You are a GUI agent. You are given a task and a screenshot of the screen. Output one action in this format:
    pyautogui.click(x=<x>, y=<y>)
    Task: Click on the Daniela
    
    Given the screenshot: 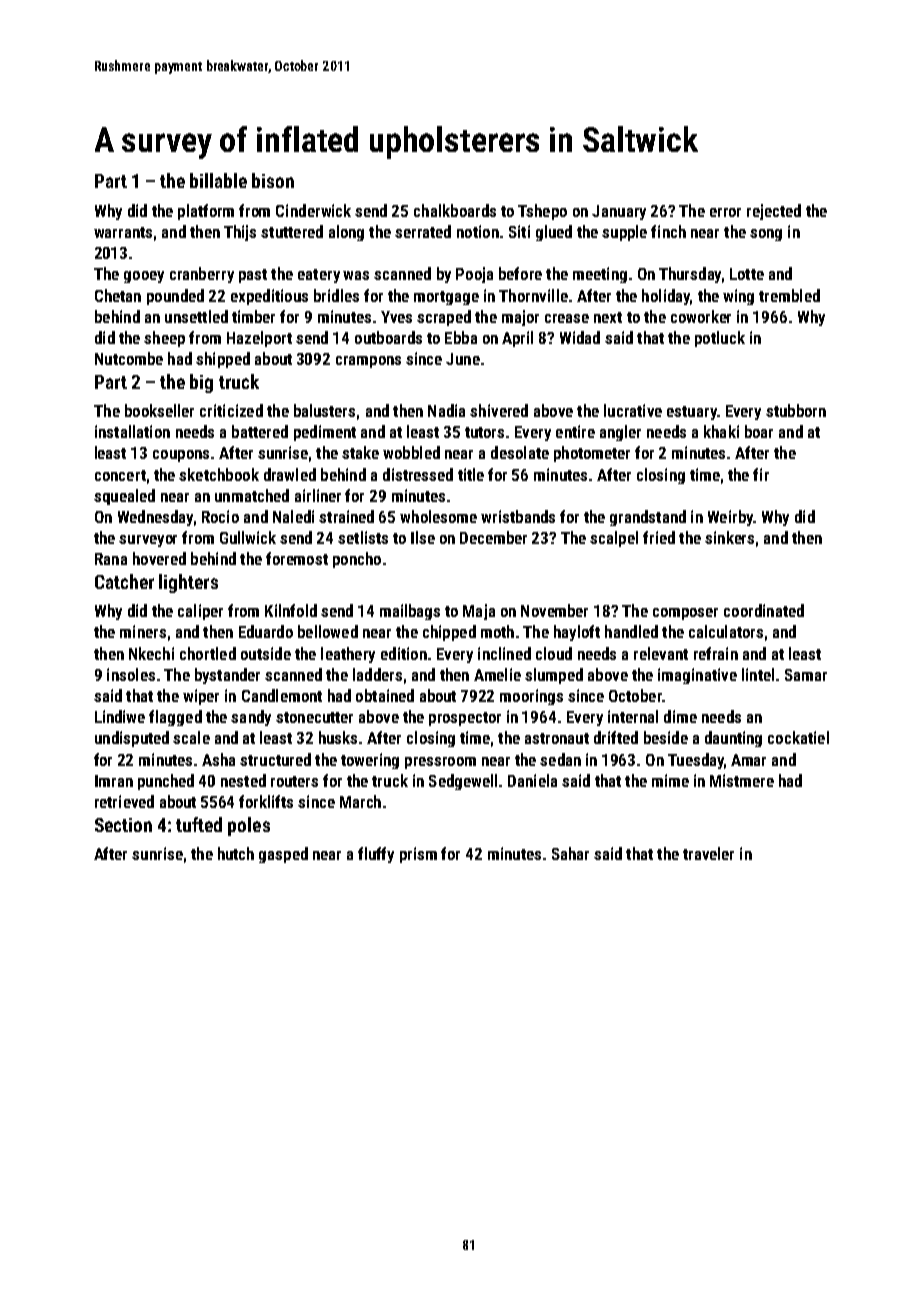 What is the action you would take?
    pyautogui.click(x=532, y=780)
